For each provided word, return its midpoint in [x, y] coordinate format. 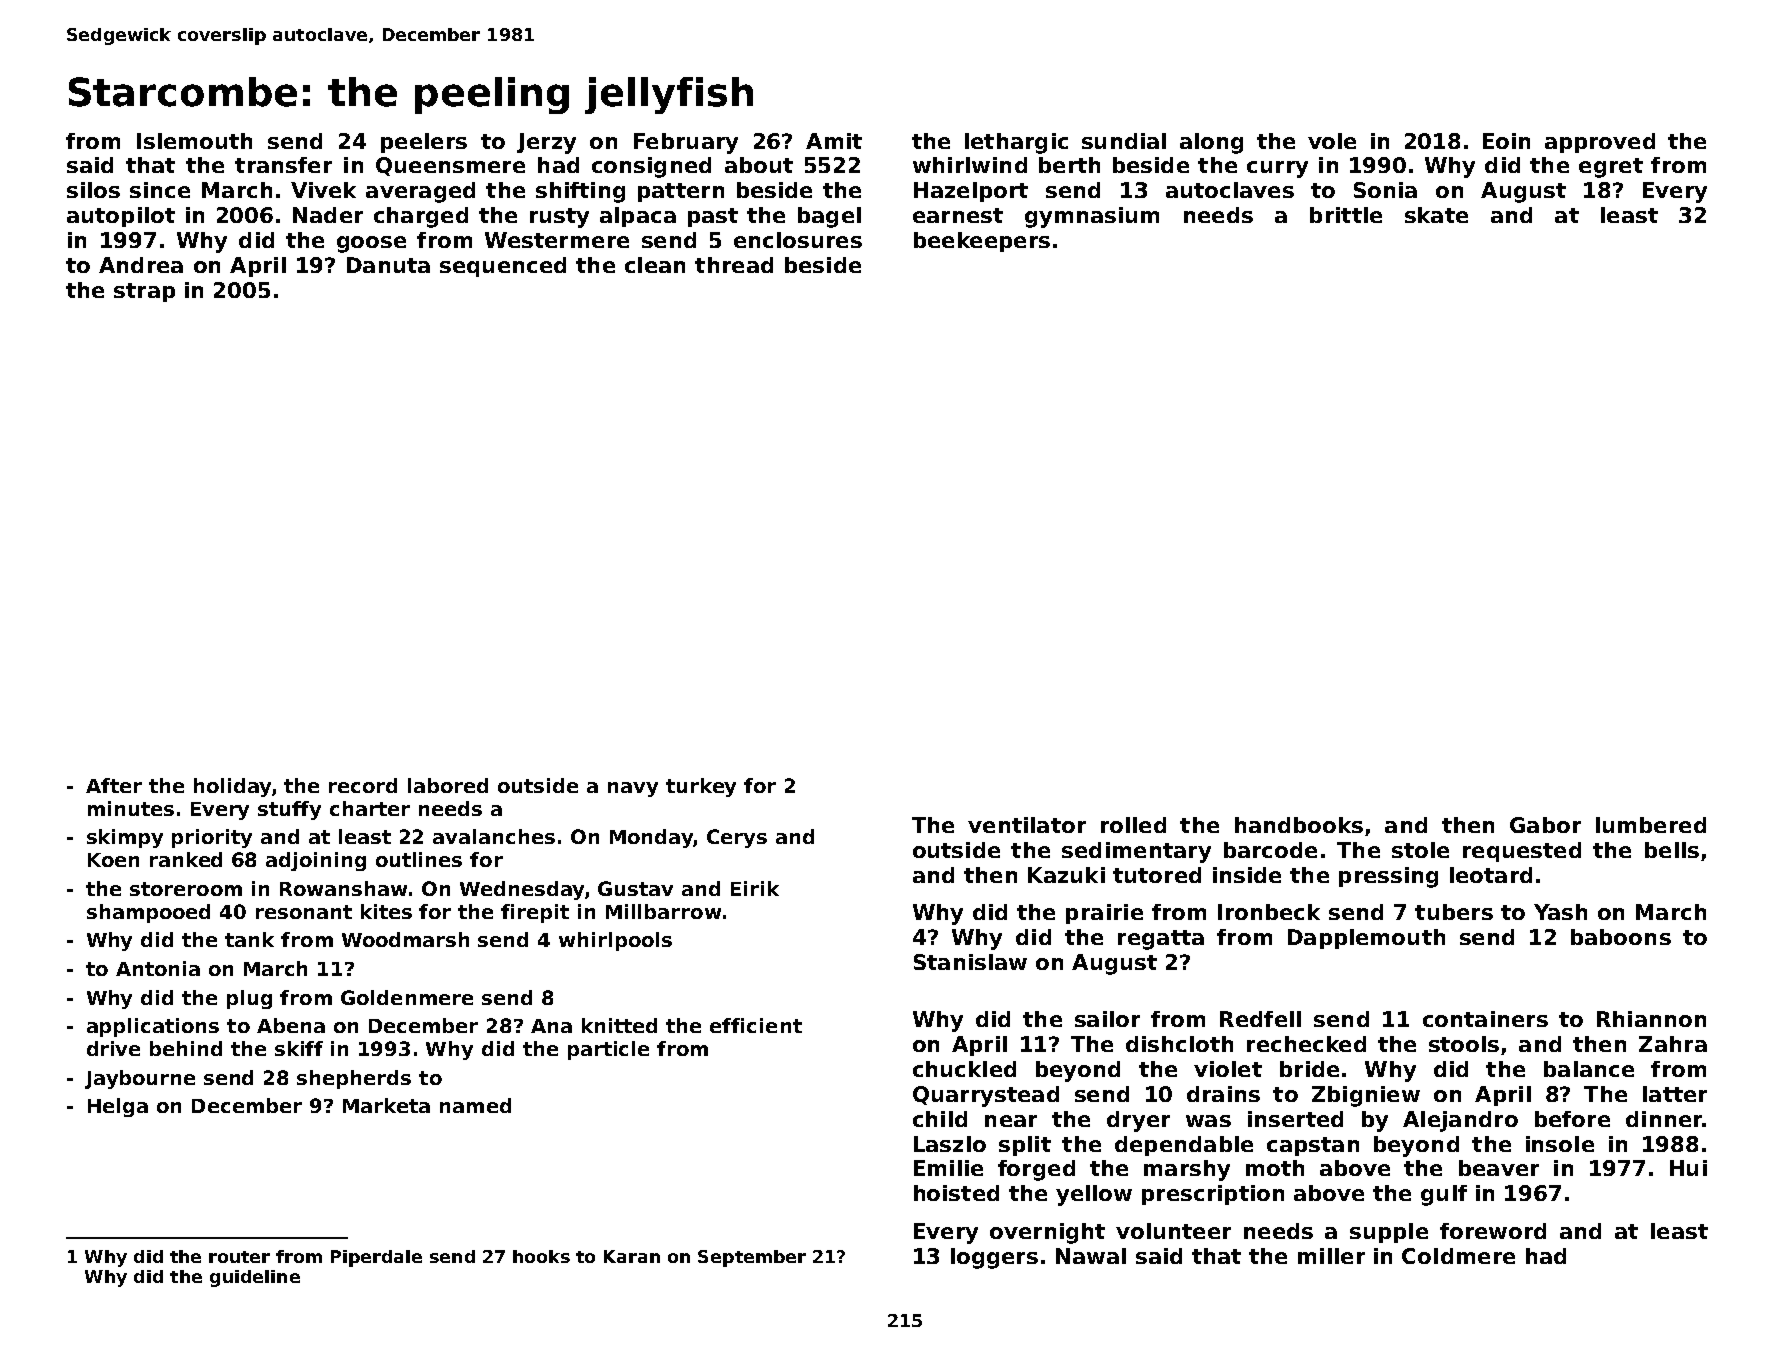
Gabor [1545, 825]
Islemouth [194, 141]
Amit [834, 141]
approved [1600, 143]
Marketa [386, 1105]
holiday [232, 787]
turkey [701, 787]
